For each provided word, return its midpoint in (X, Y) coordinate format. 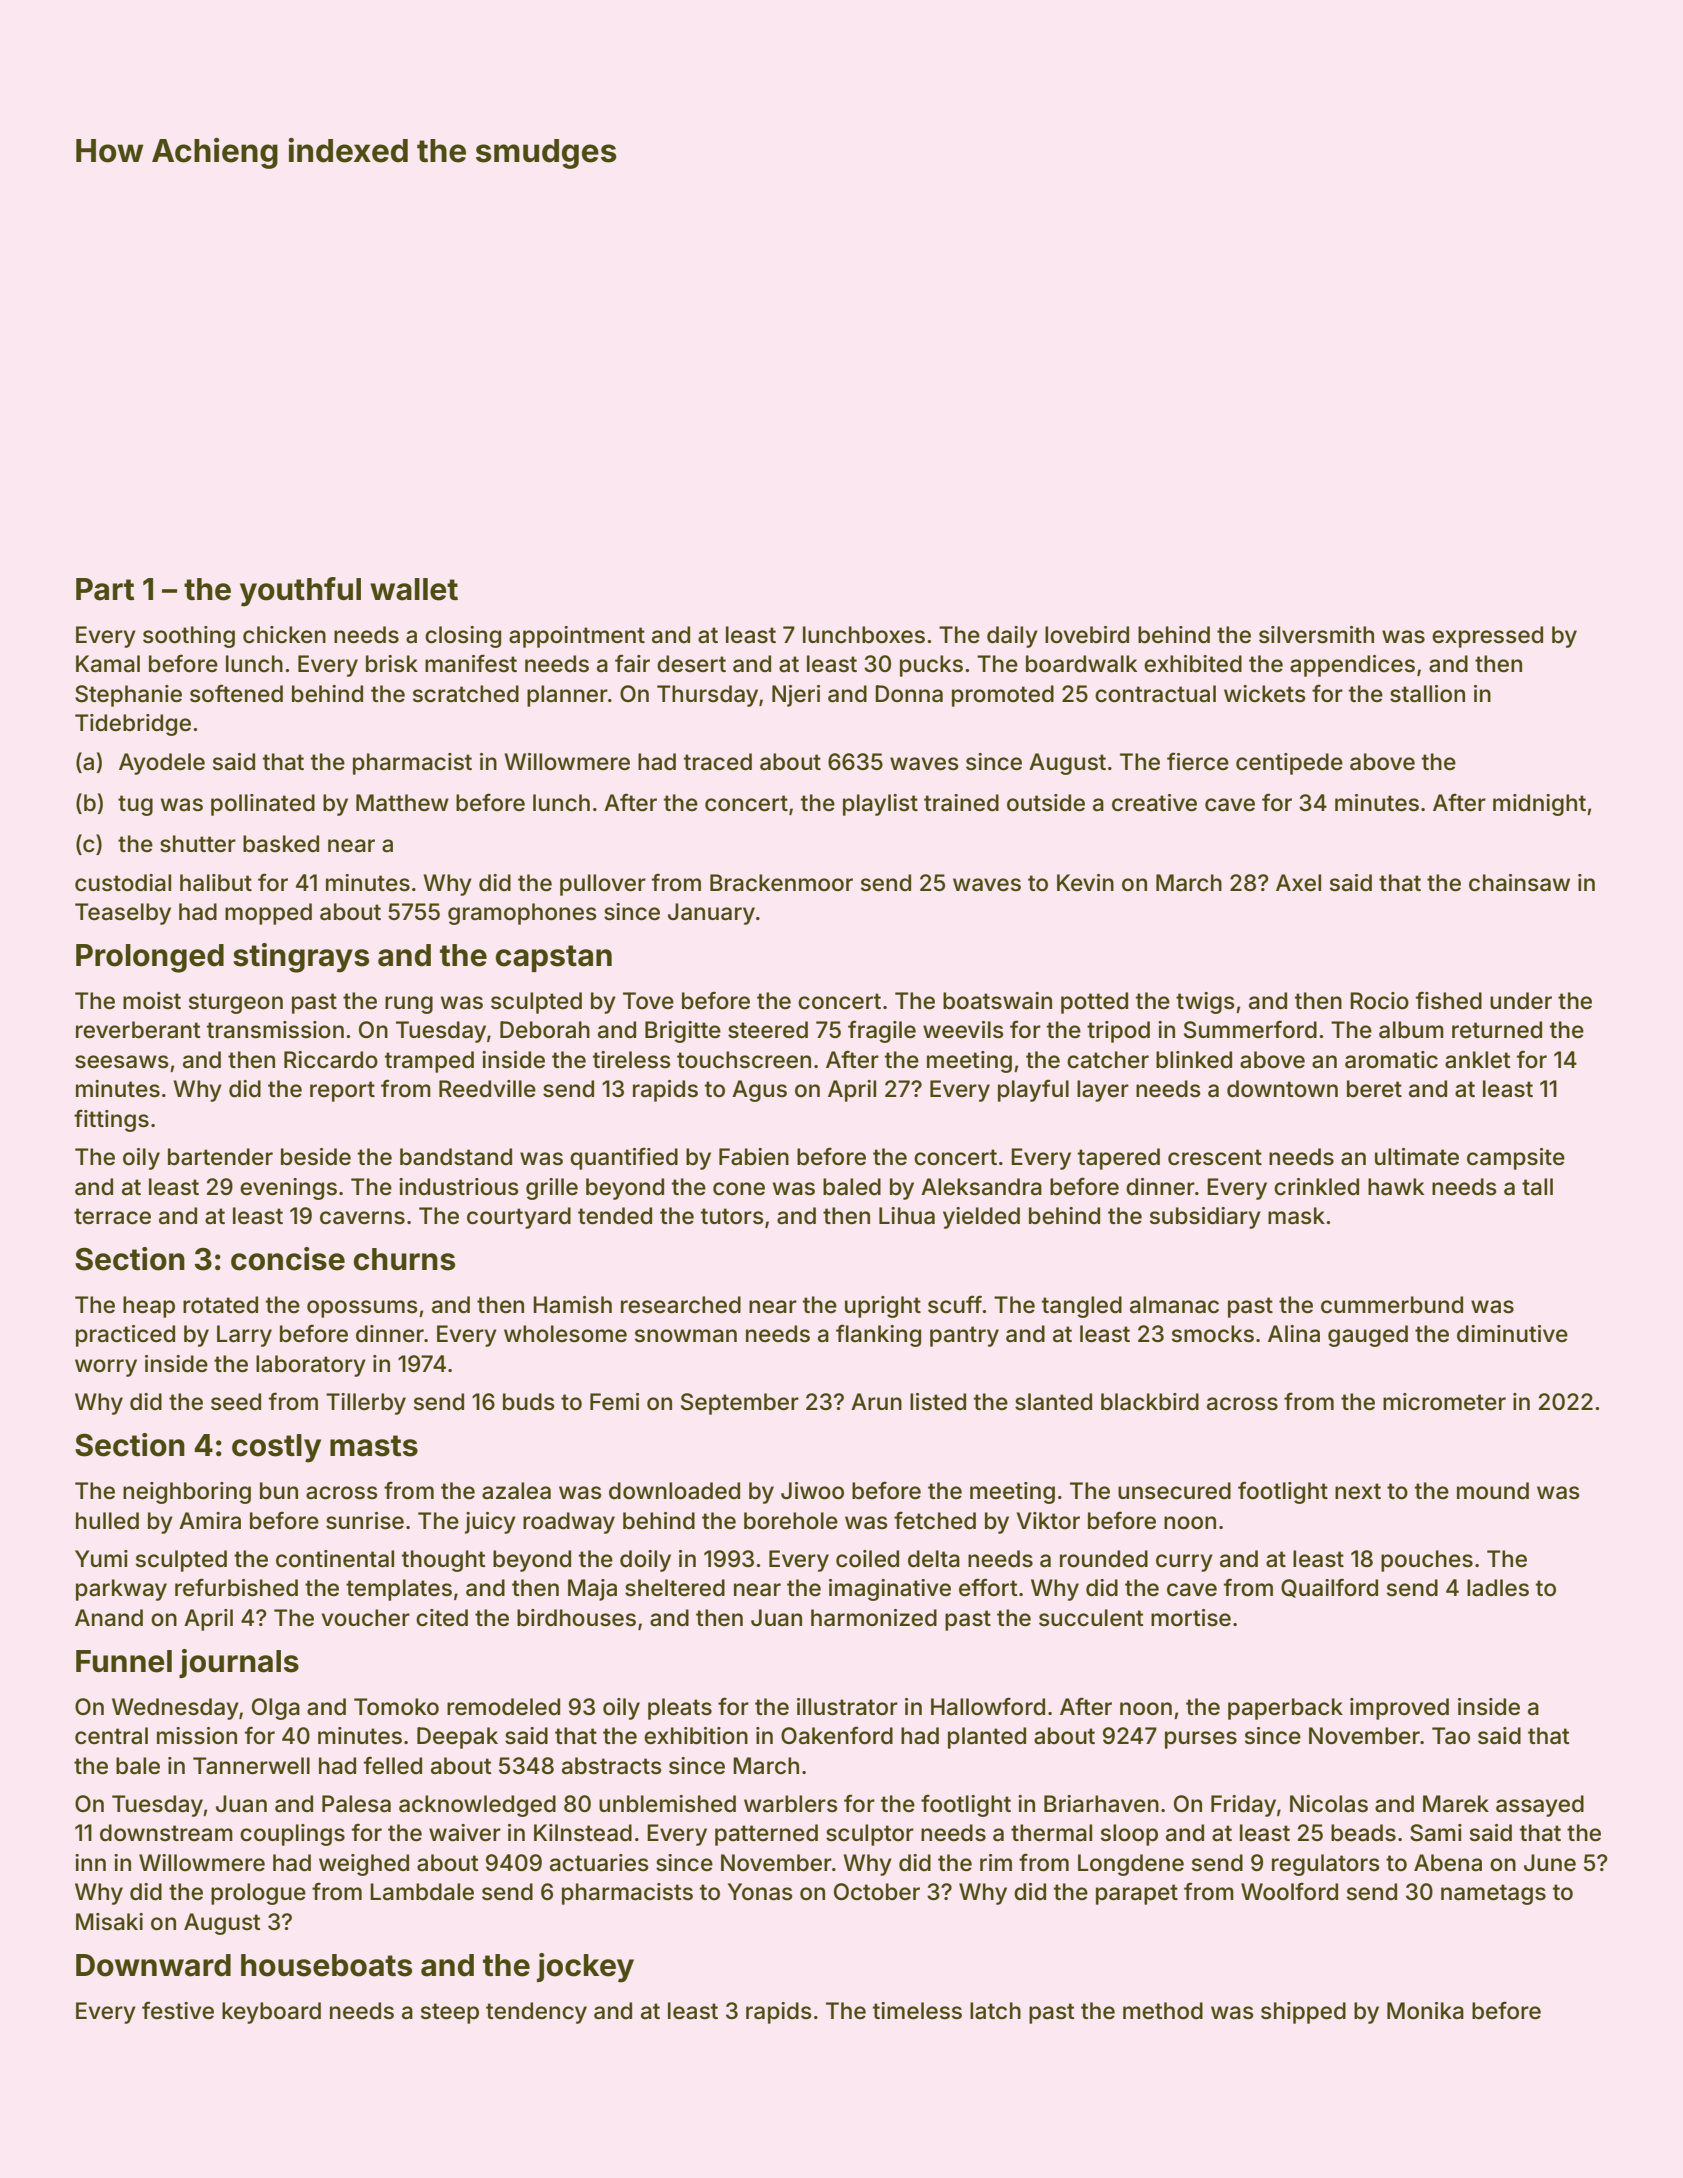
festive (178, 2010)
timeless (917, 2011)
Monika (1425, 2011)
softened (236, 693)
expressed (1487, 637)
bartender (220, 1157)
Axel (1298, 883)
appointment (577, 637)
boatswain (997, 1001)
